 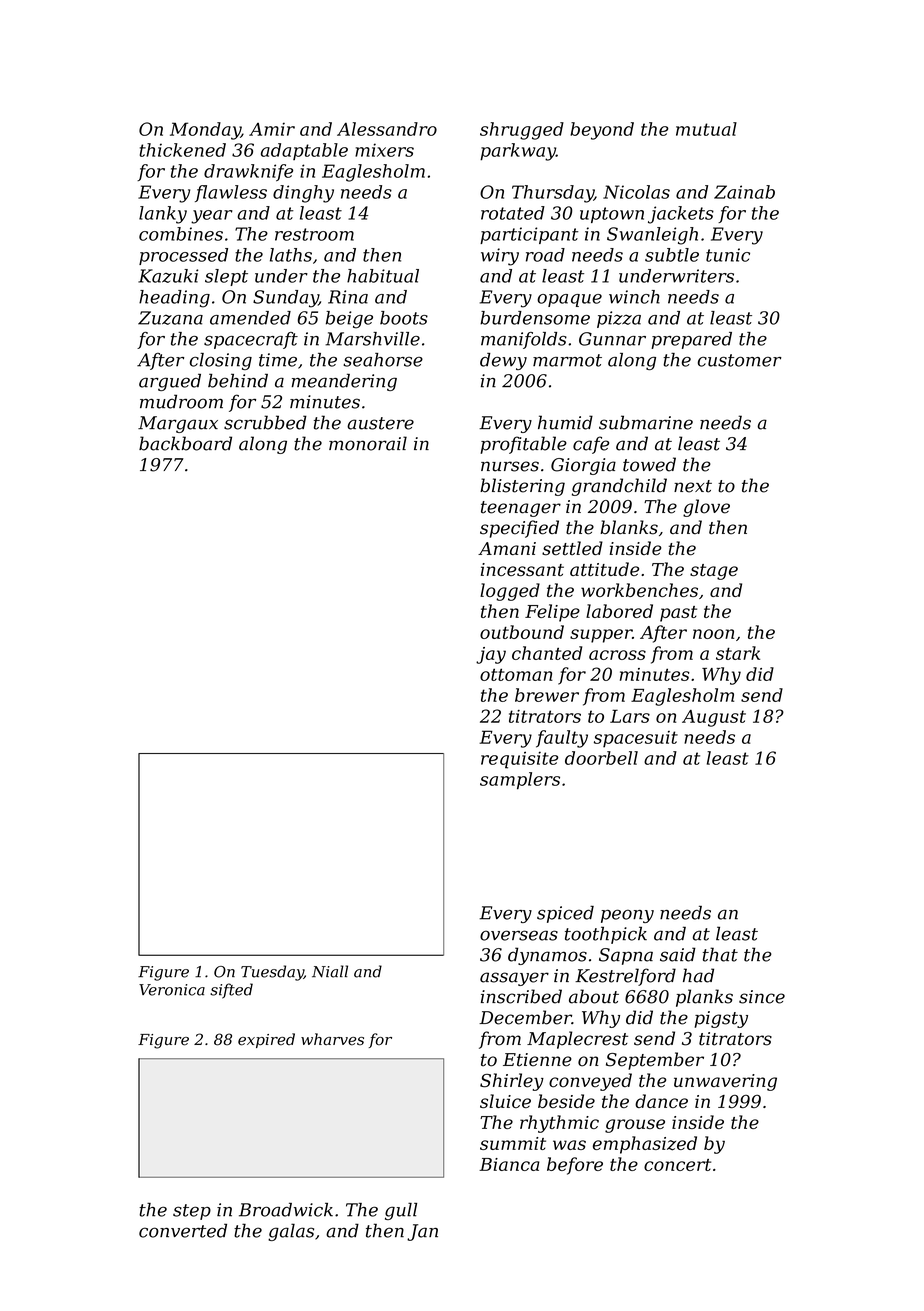 I want to click on Zainab, so click(x=744, y=192).
